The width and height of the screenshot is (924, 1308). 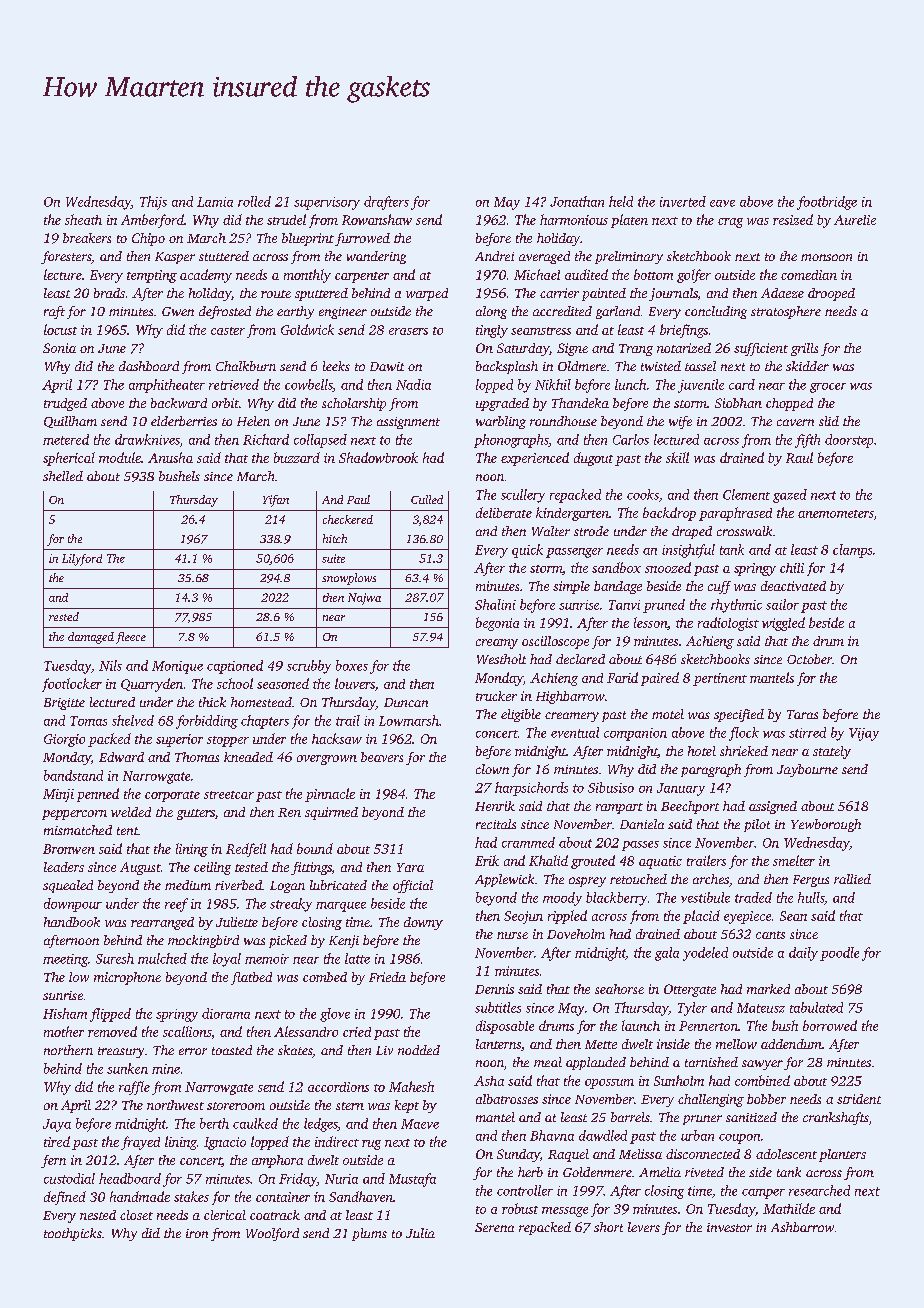 What do you see at coordinates (387, 977) in the screenshot?
I see `Frieda` at bounding box center [387, 977].
